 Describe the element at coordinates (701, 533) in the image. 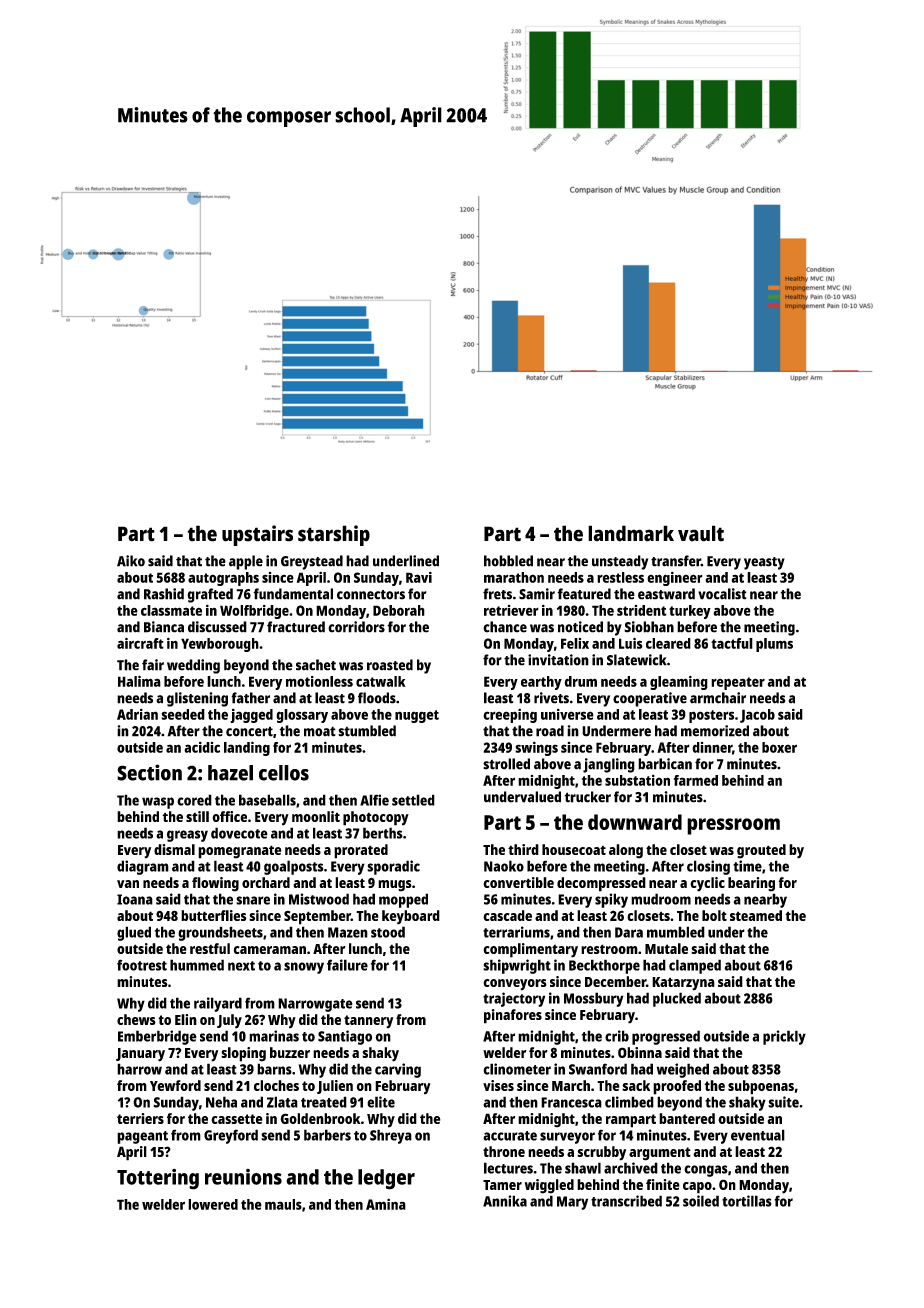

I see `vault` at that location.
